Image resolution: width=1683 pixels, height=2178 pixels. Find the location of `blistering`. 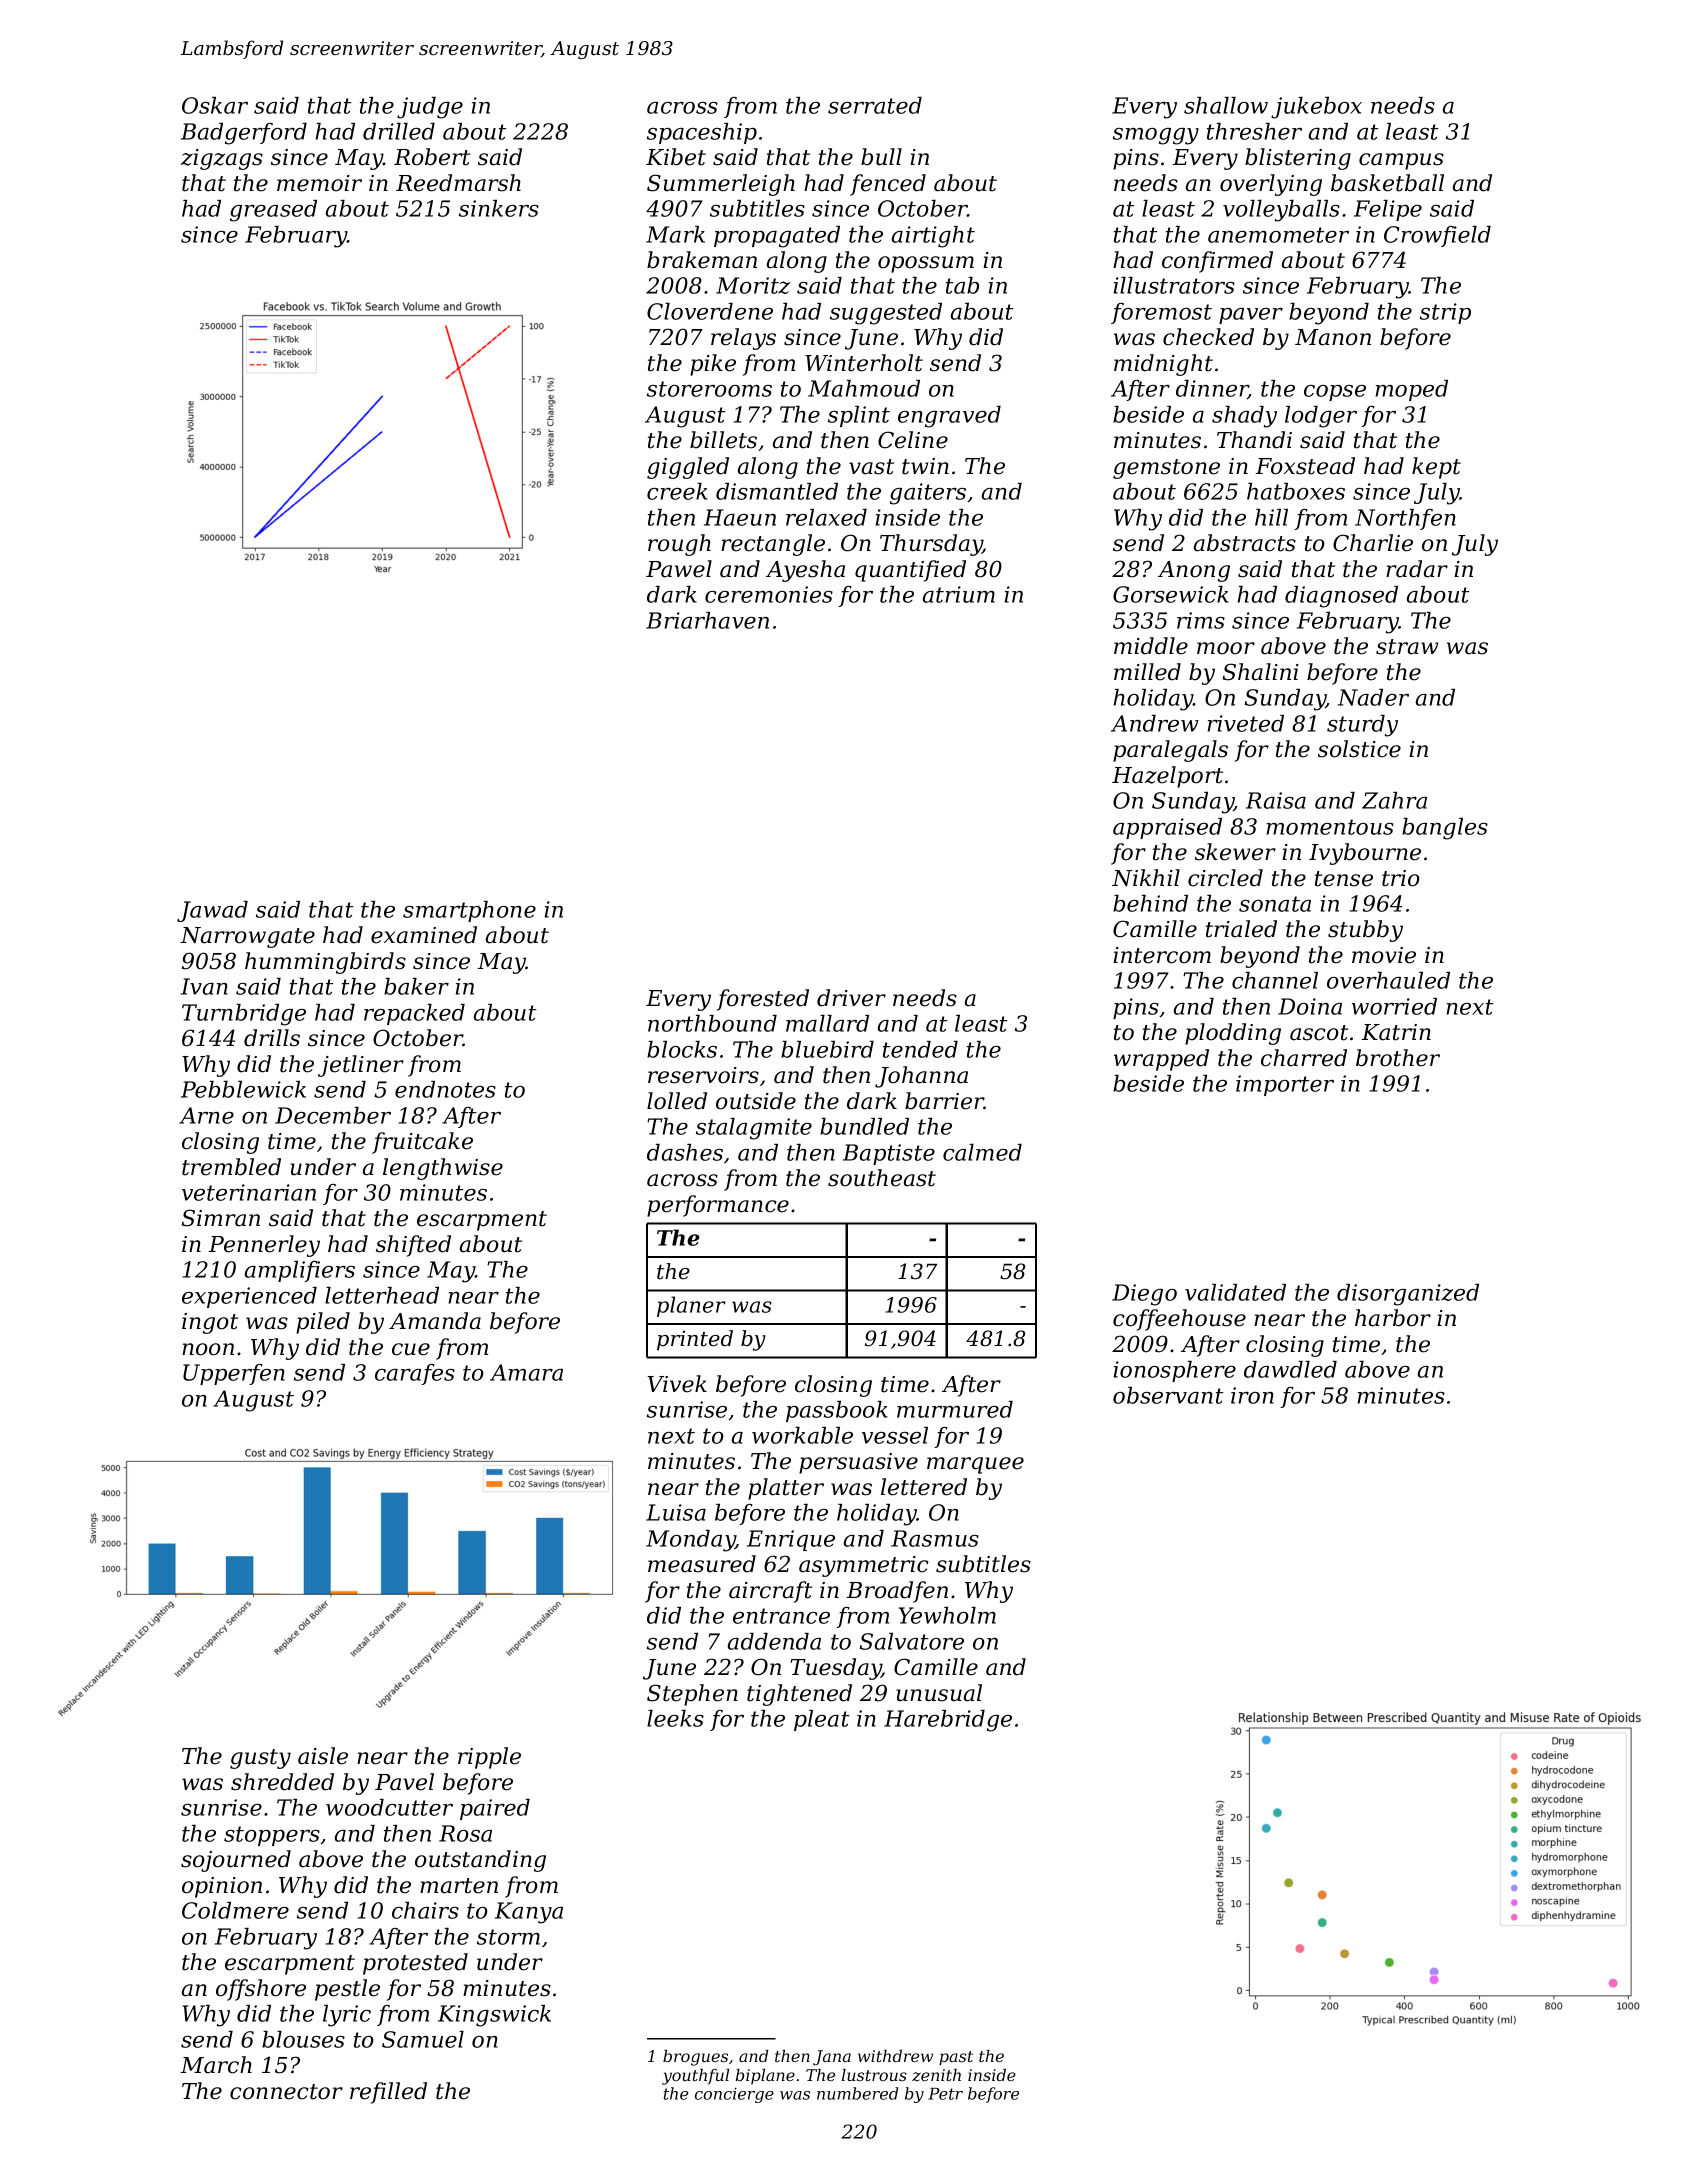

blistering is located at coordinates (1298, 159).
